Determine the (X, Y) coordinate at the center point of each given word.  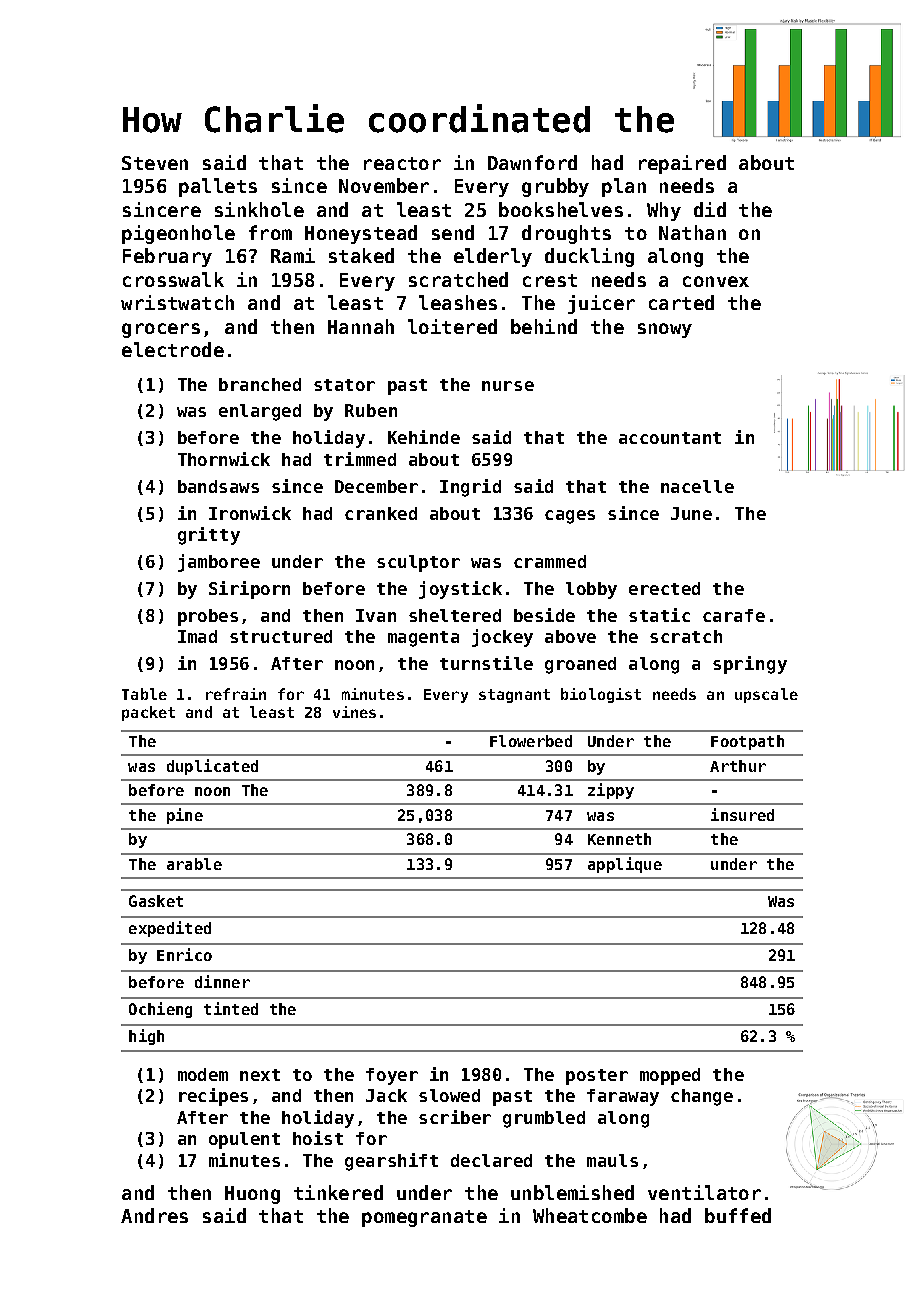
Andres (154, 1215)
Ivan (376, 615)
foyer (392, 1076)
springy (750, 665)
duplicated (212, 767)
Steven (155, 163)
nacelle (697, 486)
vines (354, 712)
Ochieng (160, 1010)
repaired (682, 164)
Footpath (747, 742)
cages (570, 517)
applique (625, 865)
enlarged (260, 412)
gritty (209, 536)
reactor (402, 163)
